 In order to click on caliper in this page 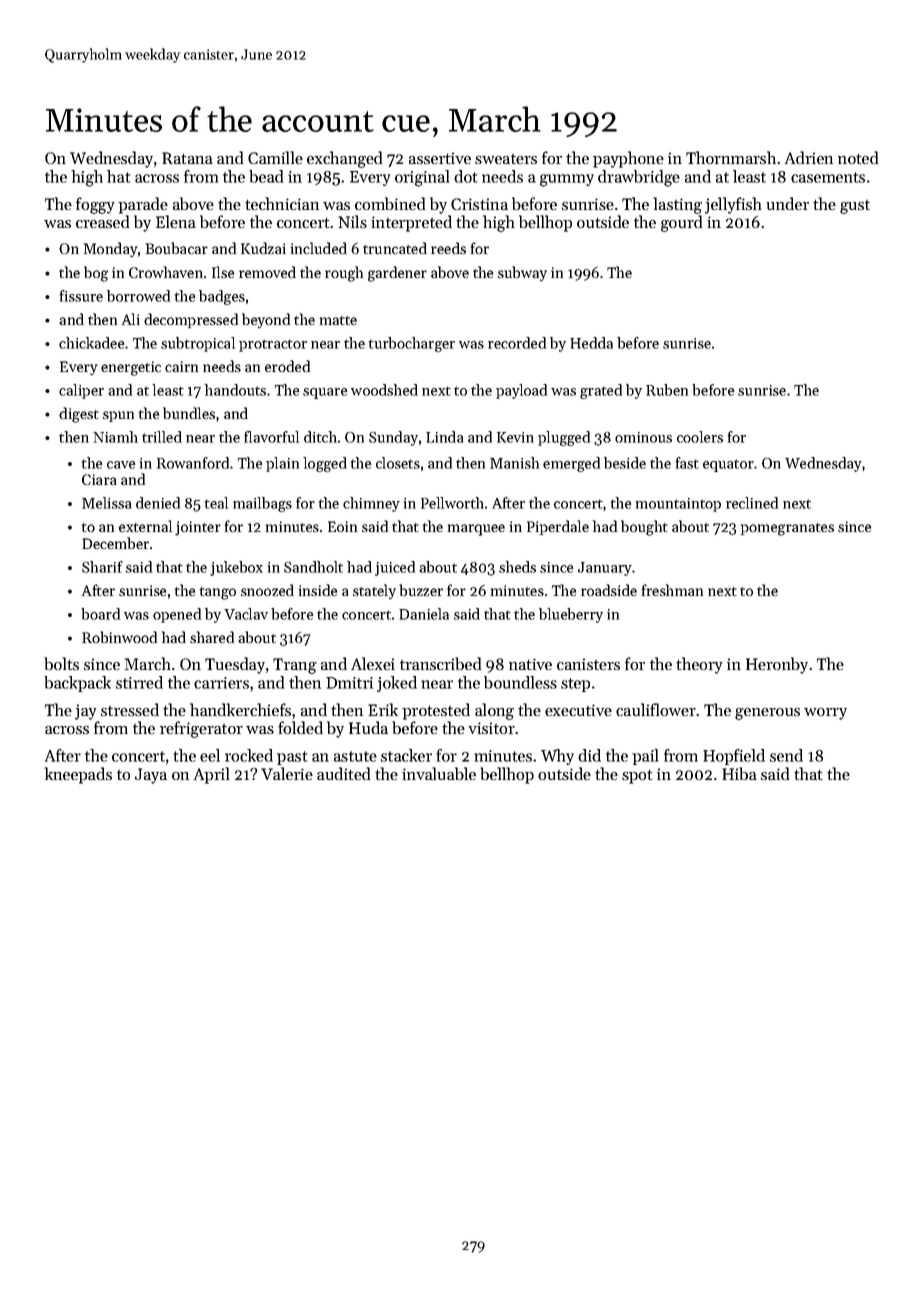, I will do `click(81, 391)`.
